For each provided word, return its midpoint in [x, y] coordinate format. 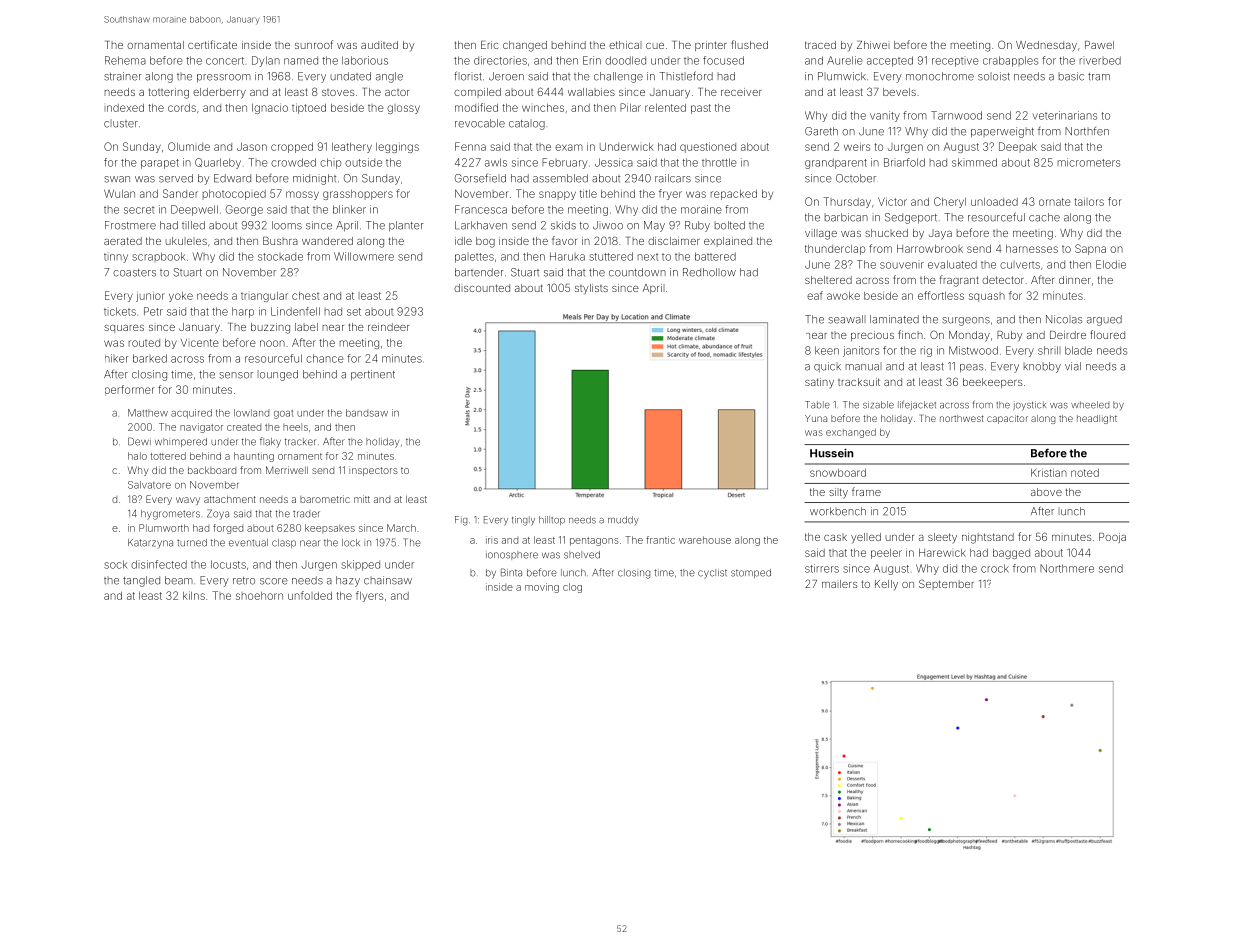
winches [543, 108]
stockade [280, 257]
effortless [941, 295]
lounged [278, 375]
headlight [1097, 419]
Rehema [125, 60]
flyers [369, 596]
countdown [637, 272]
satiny [819, 383]
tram [1099, 77]
